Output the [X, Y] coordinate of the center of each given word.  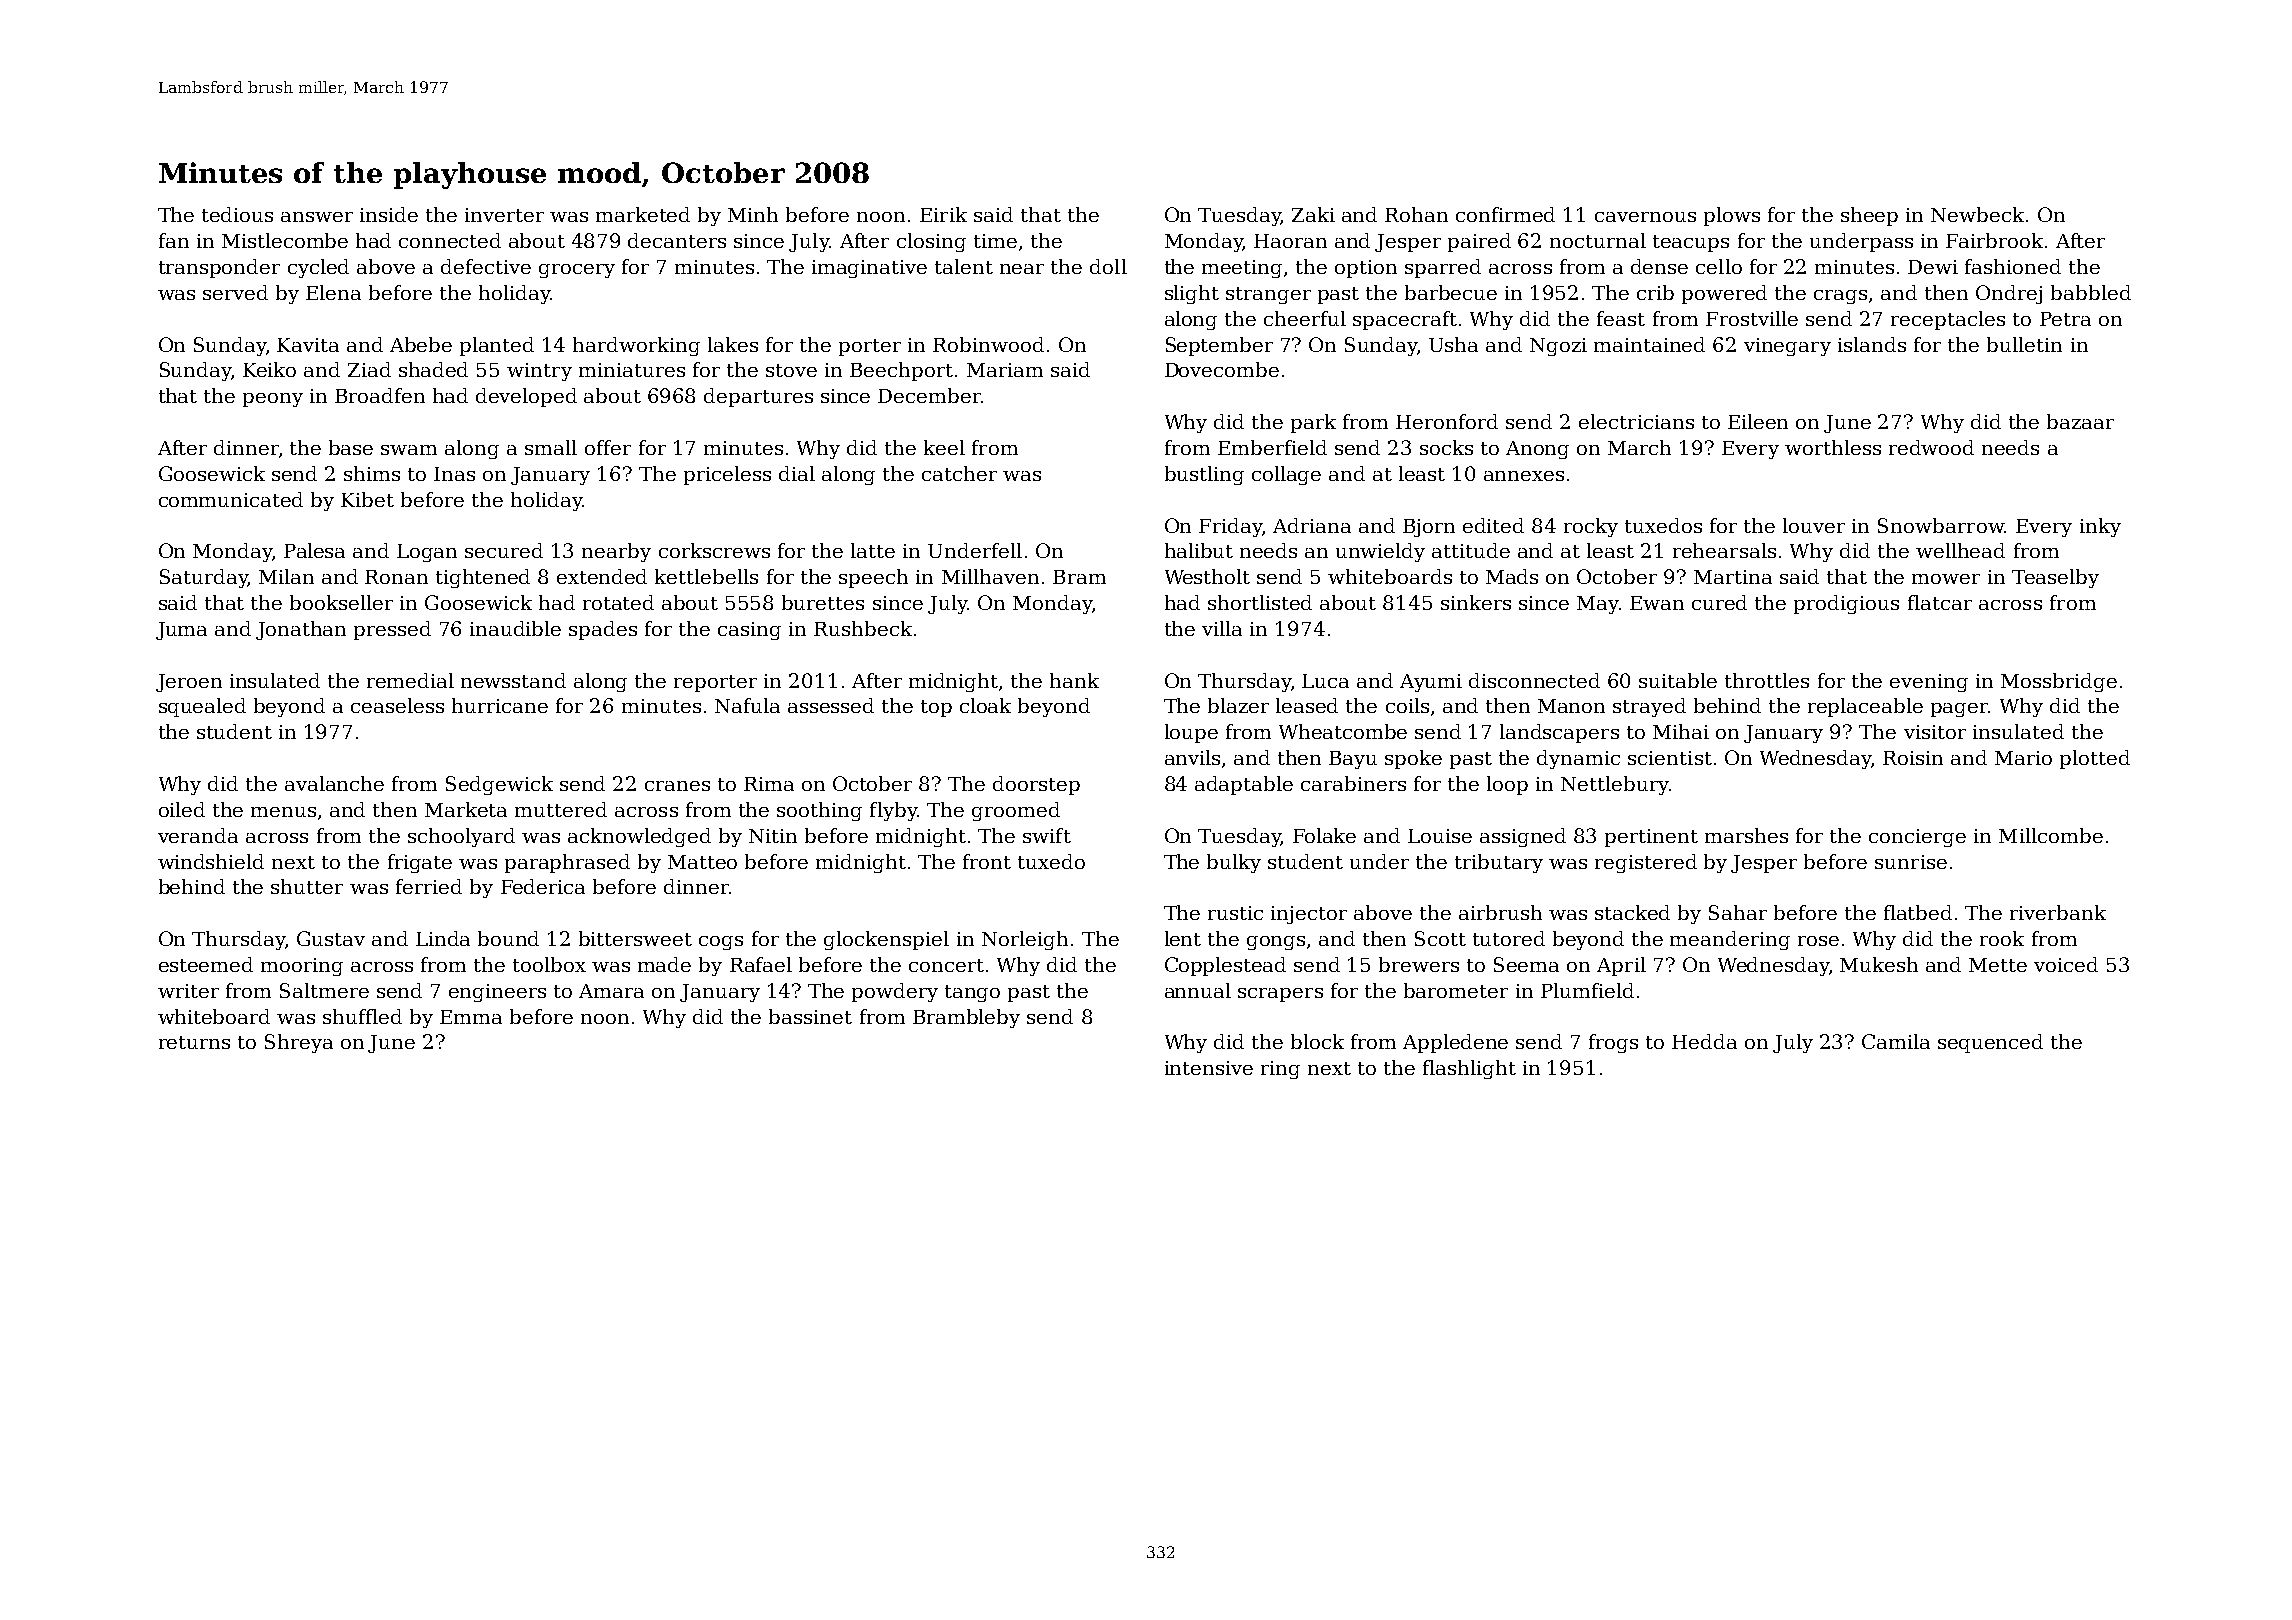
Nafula [747, 705]
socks [1446, 447]
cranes [677, 786]
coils [1407, 705]
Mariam [1005, 370]
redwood [1931, 447]
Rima [769, 784]
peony [273, 400]
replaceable [1865, 707]
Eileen [1758, 421]
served [235, 292]
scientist [1670, 758]
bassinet [810, 1016]
